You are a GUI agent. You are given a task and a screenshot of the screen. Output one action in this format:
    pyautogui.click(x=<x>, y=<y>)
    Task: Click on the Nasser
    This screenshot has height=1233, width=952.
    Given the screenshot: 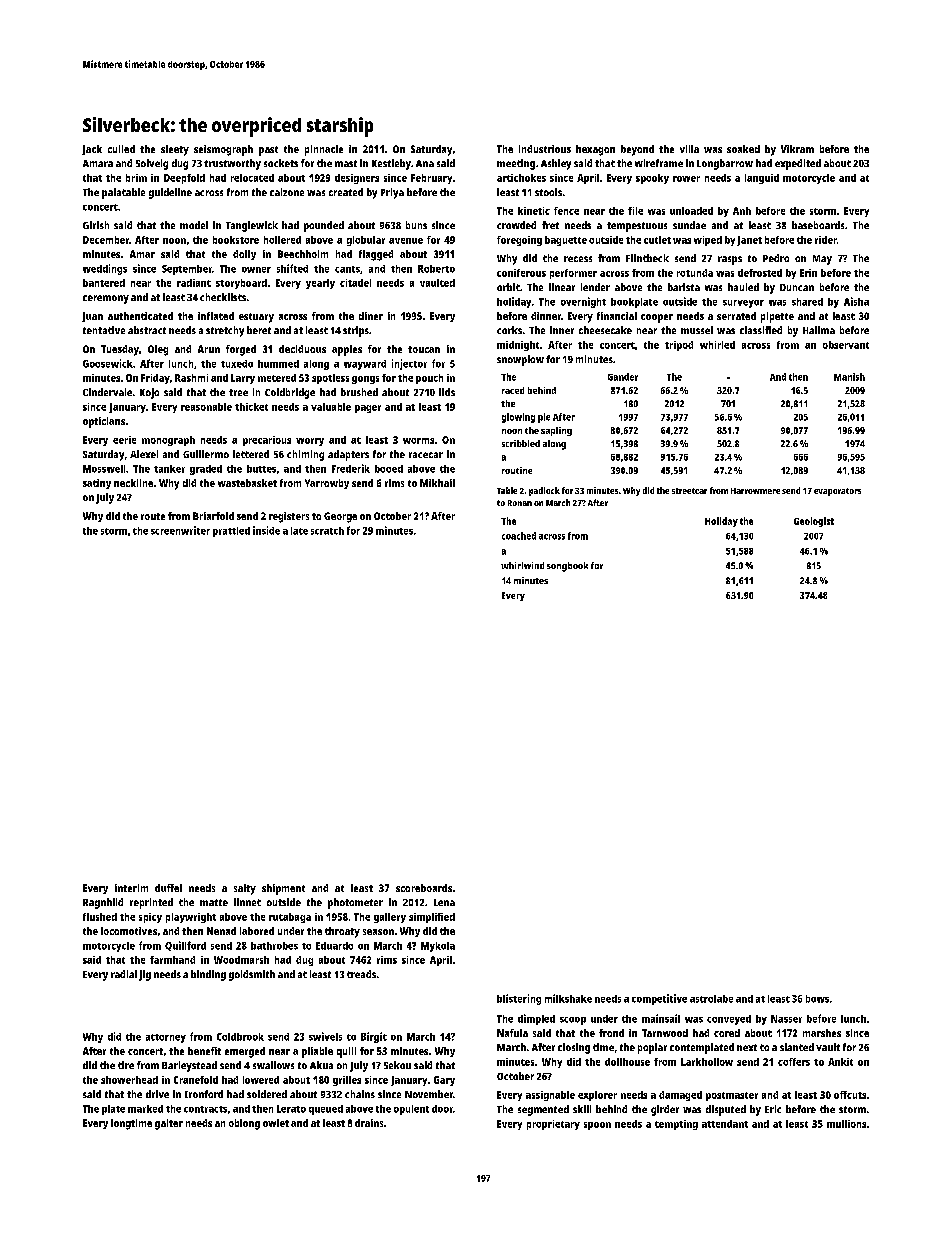 What is the action you would take?
    pyautogui.click(x=786, y=1019)
